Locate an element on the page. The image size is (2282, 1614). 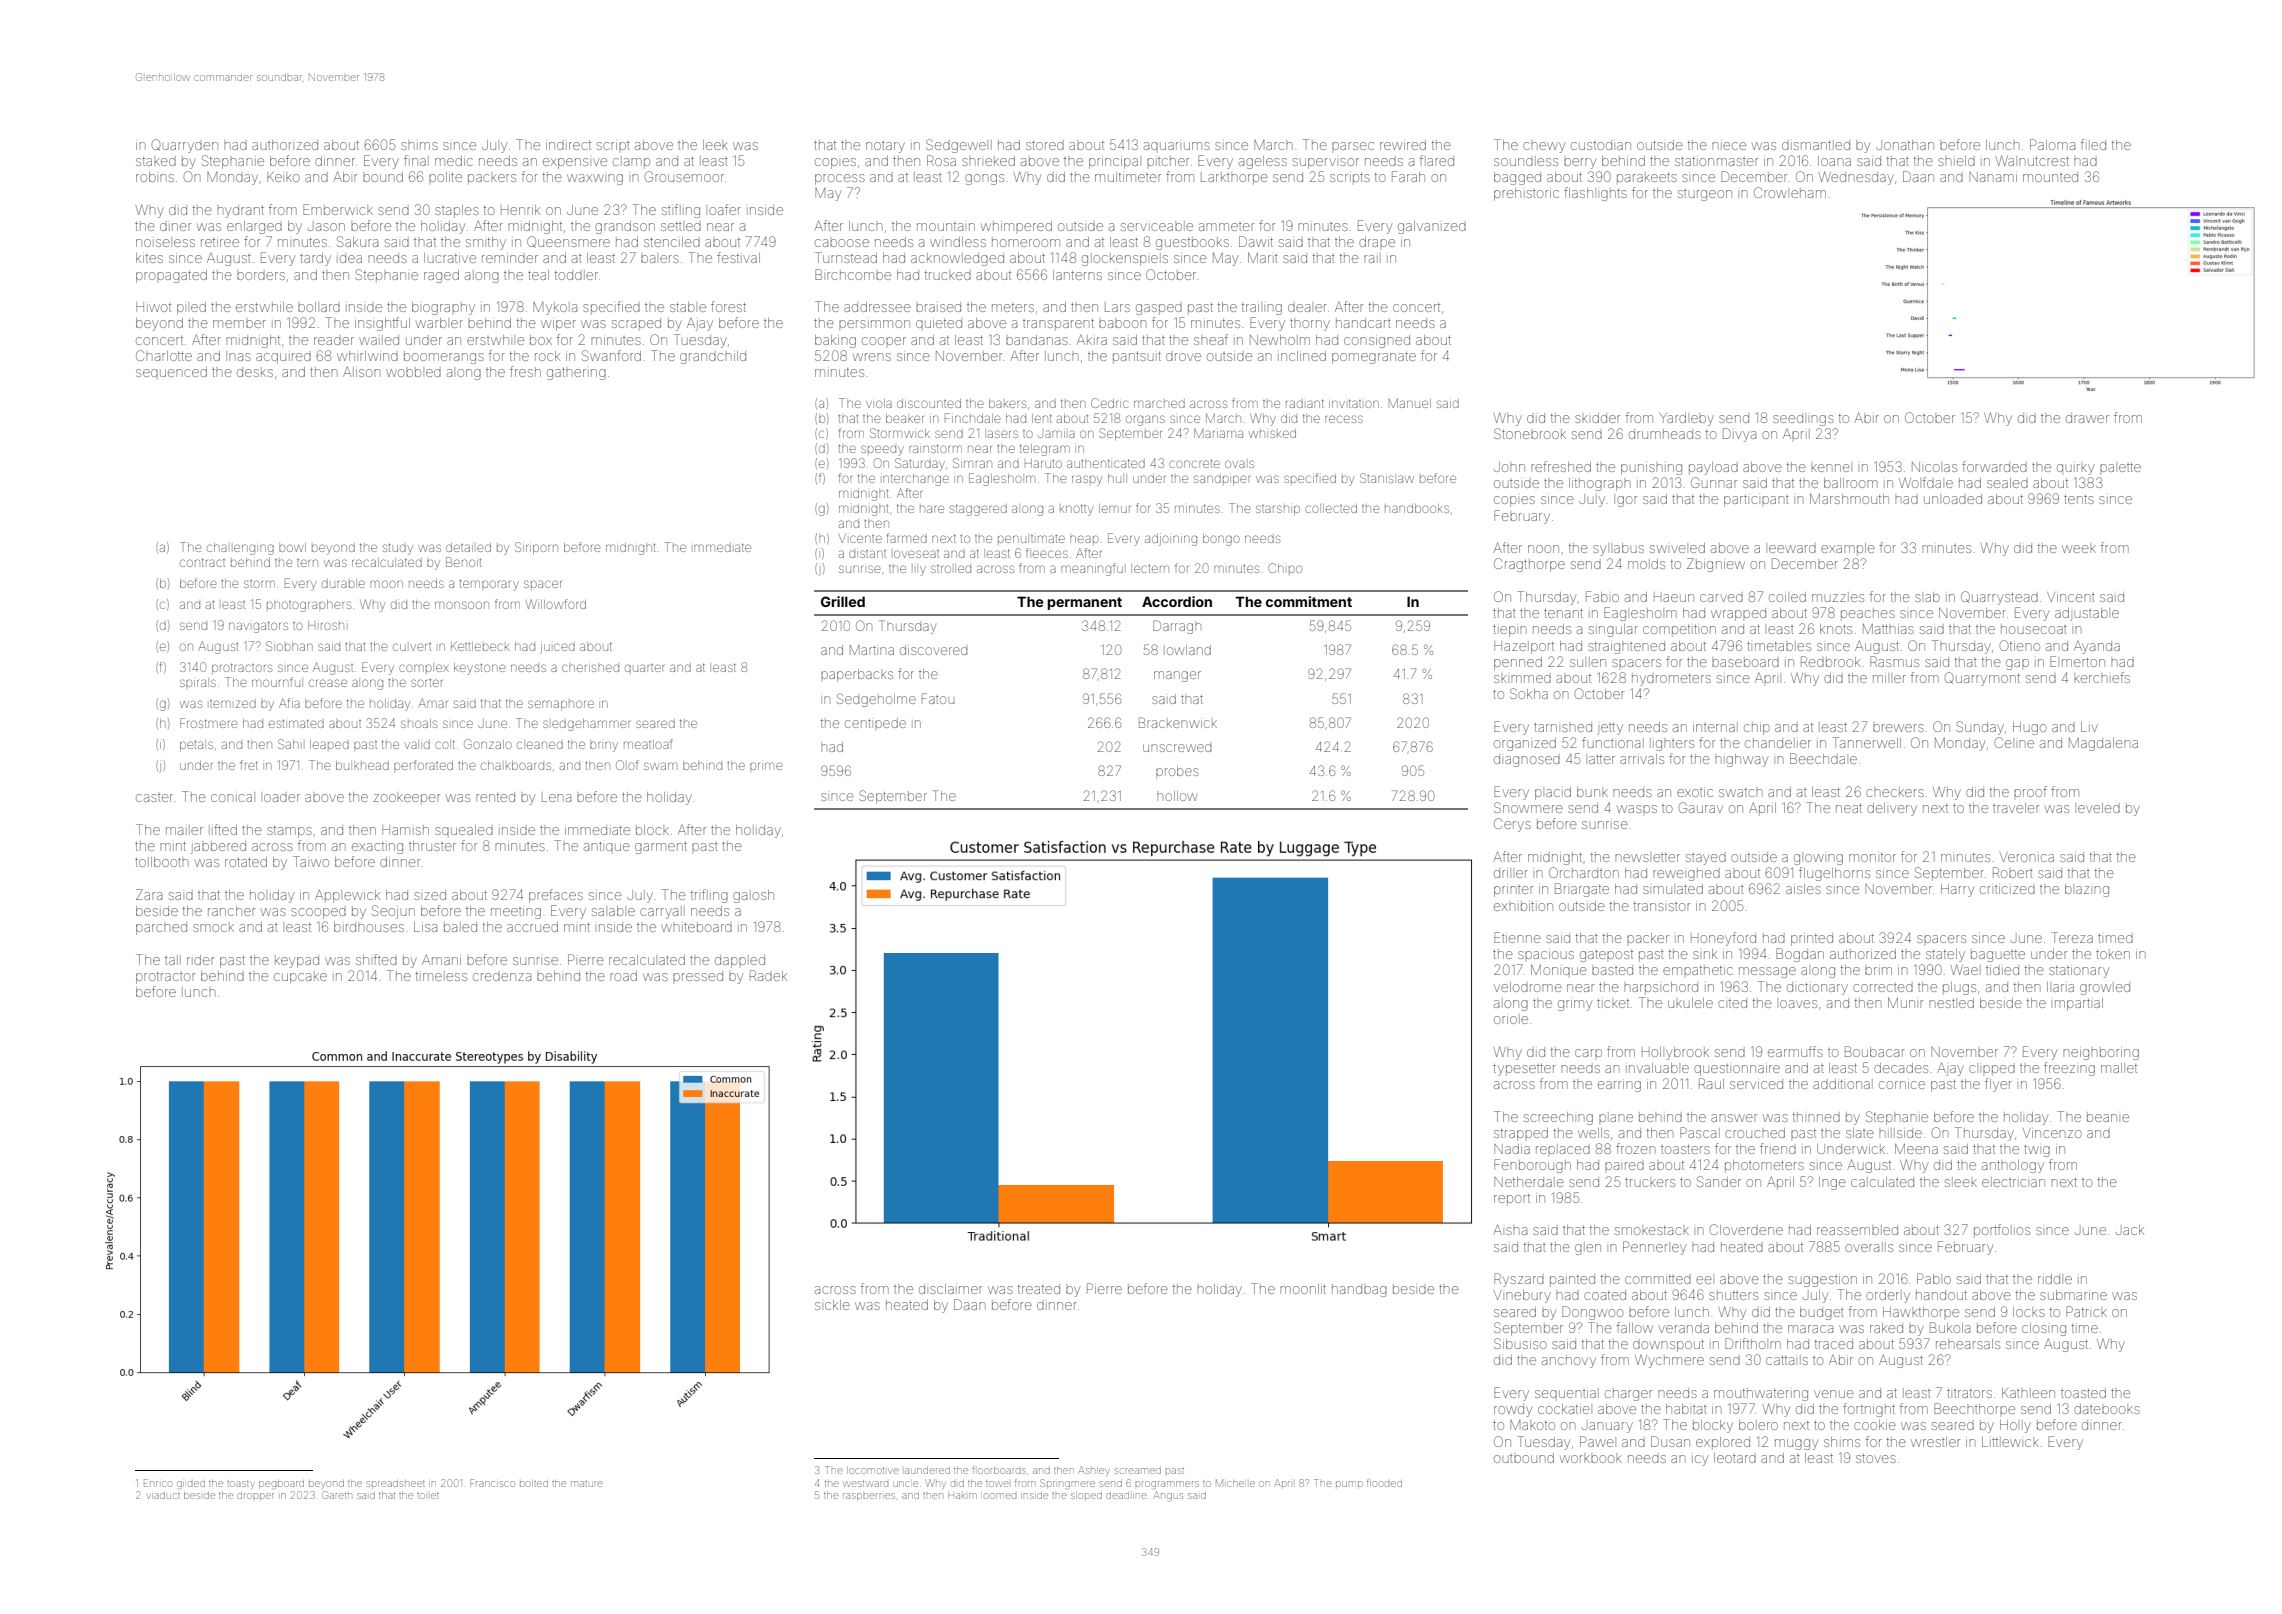
stamps is located at coordinates (289, 832).
